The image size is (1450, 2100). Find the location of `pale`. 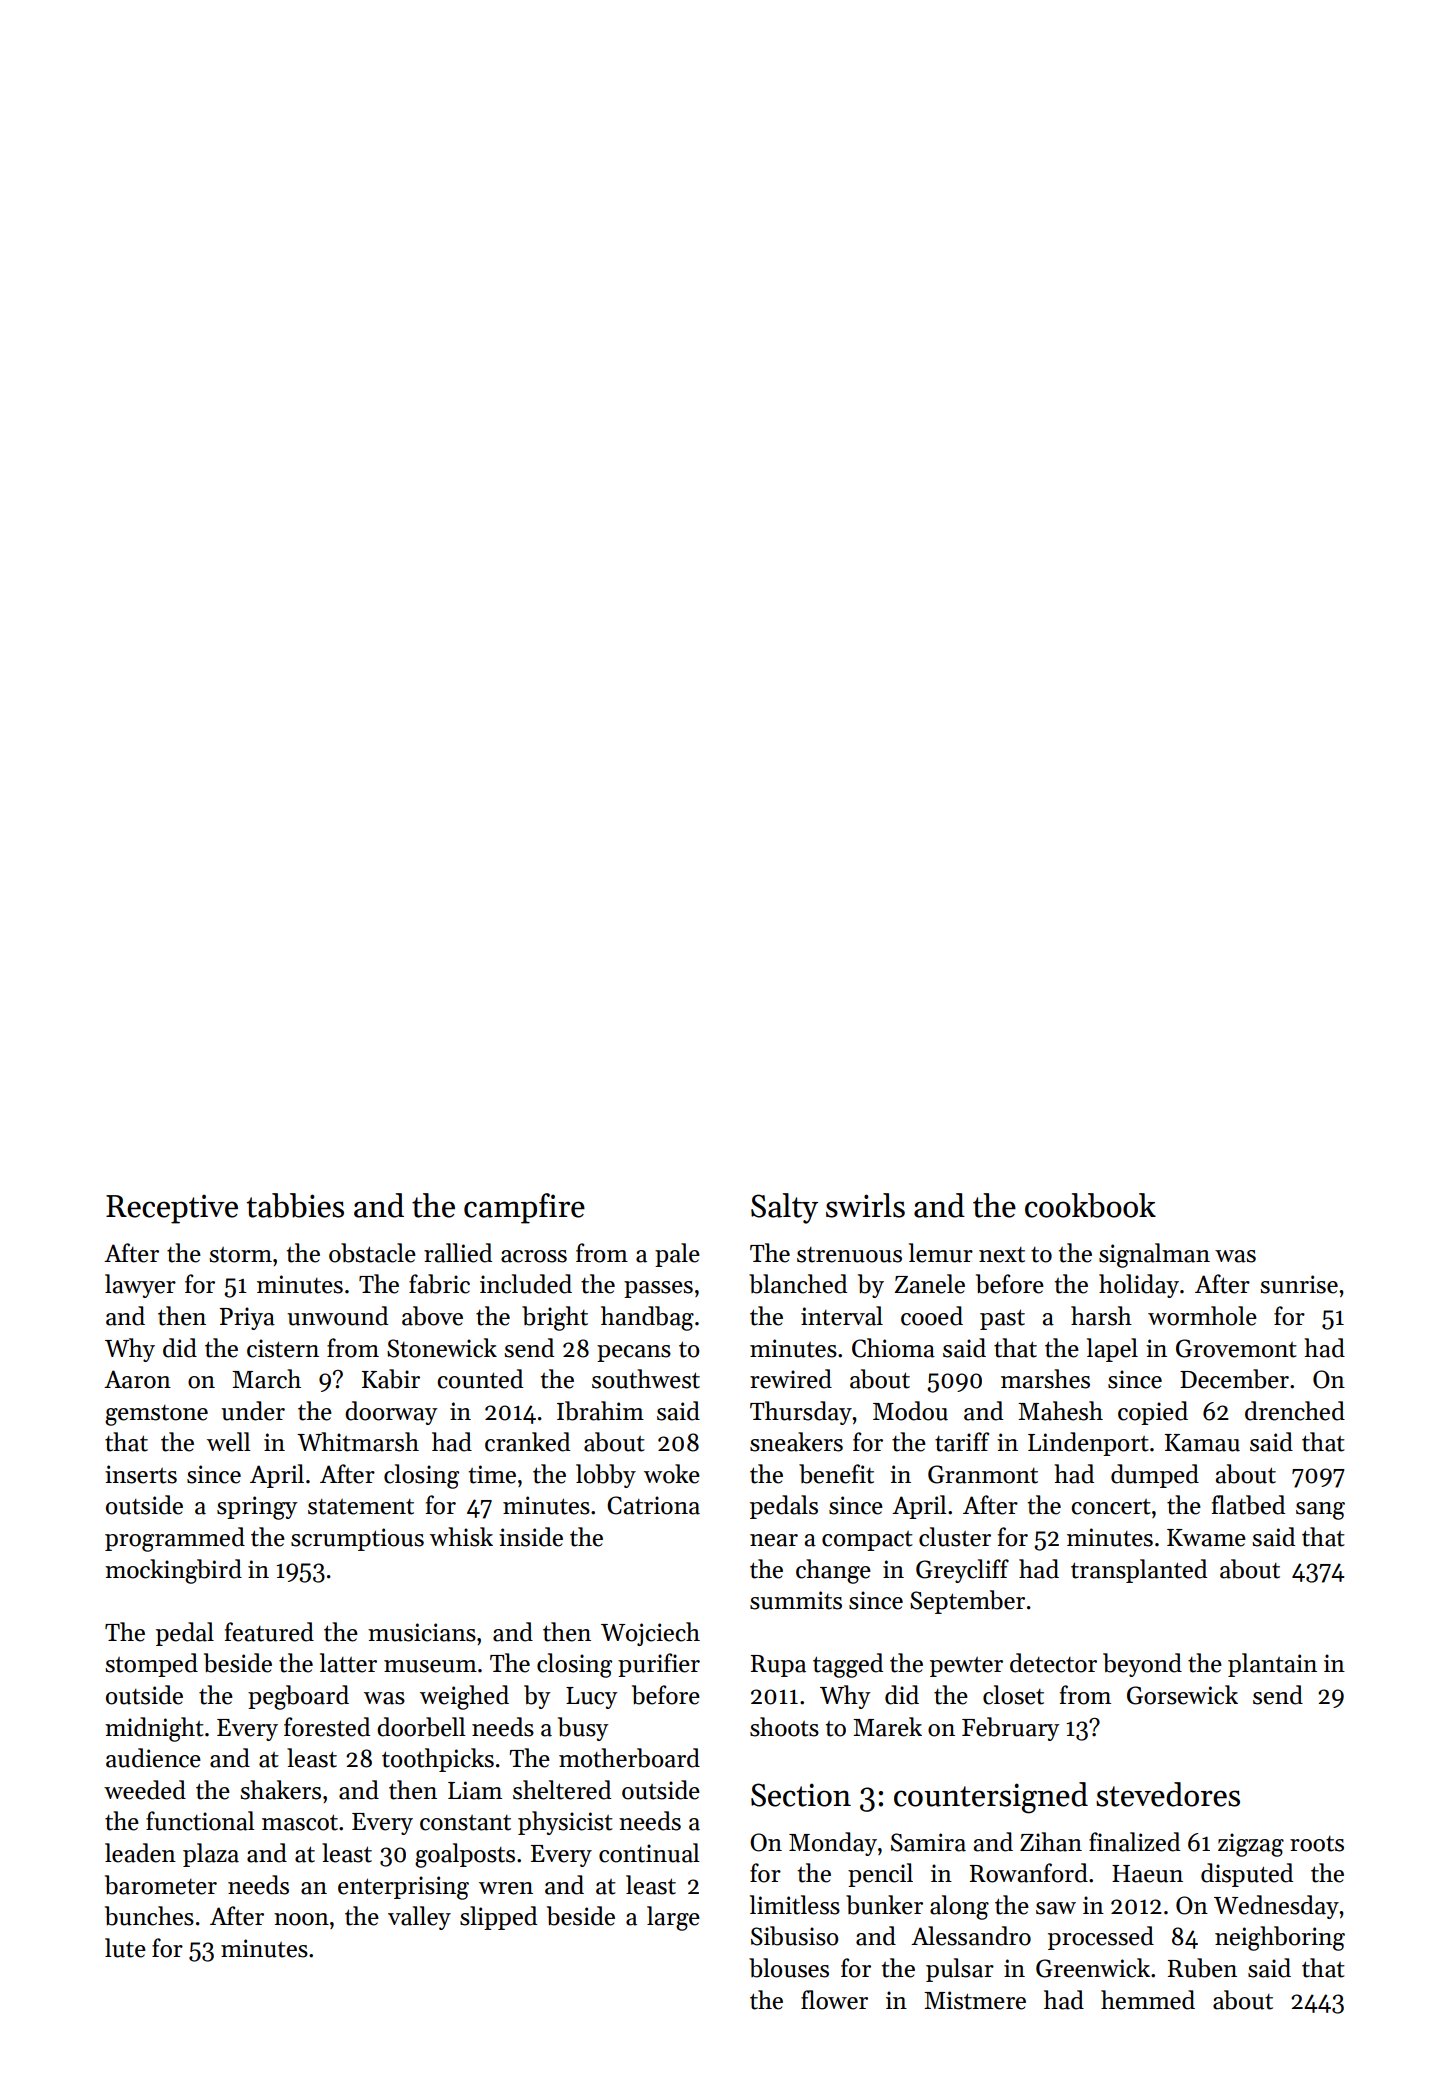

pale is located at coordinates (677, 1255).
